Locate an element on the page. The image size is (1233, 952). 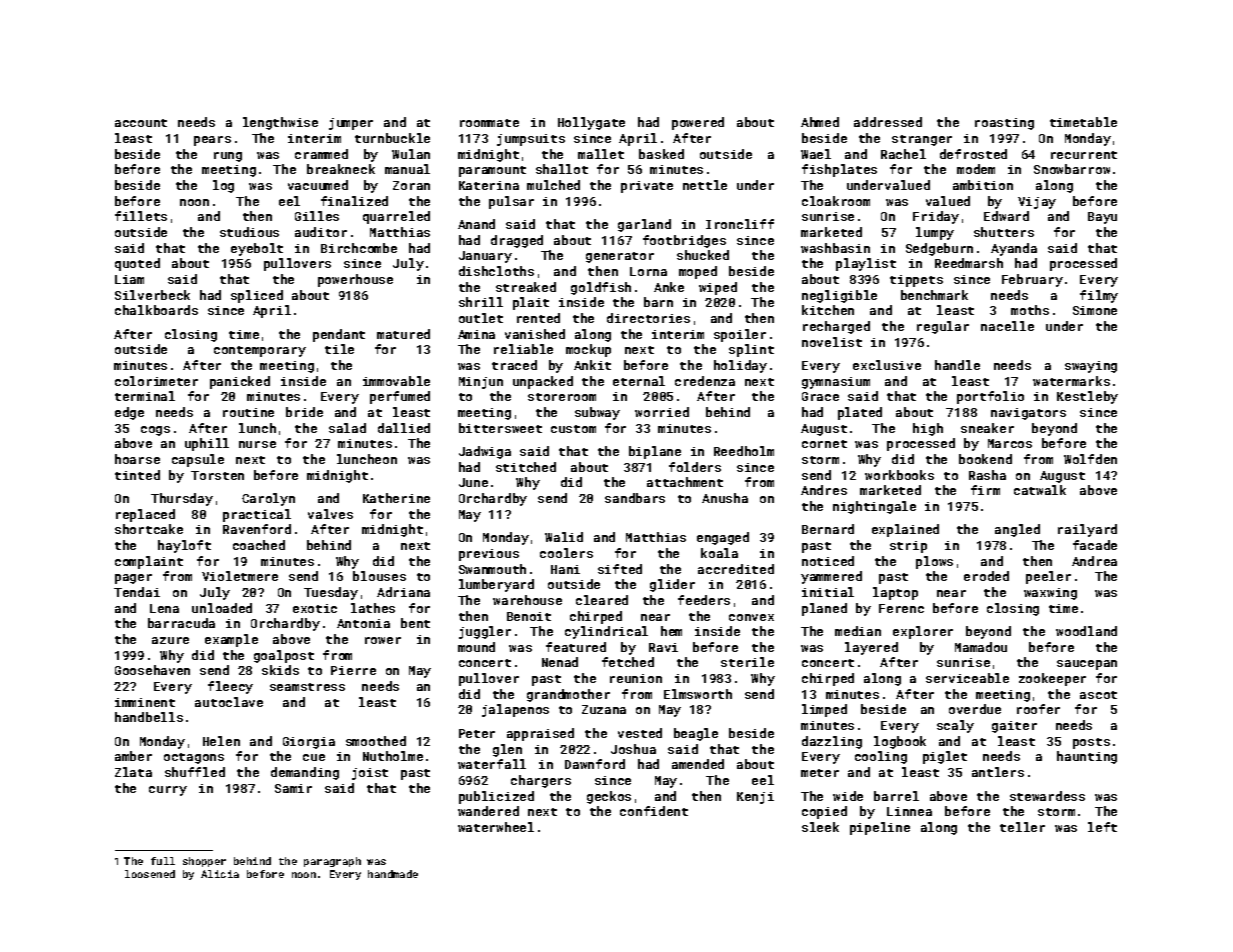
plated is located at coordinates (860, 413).
